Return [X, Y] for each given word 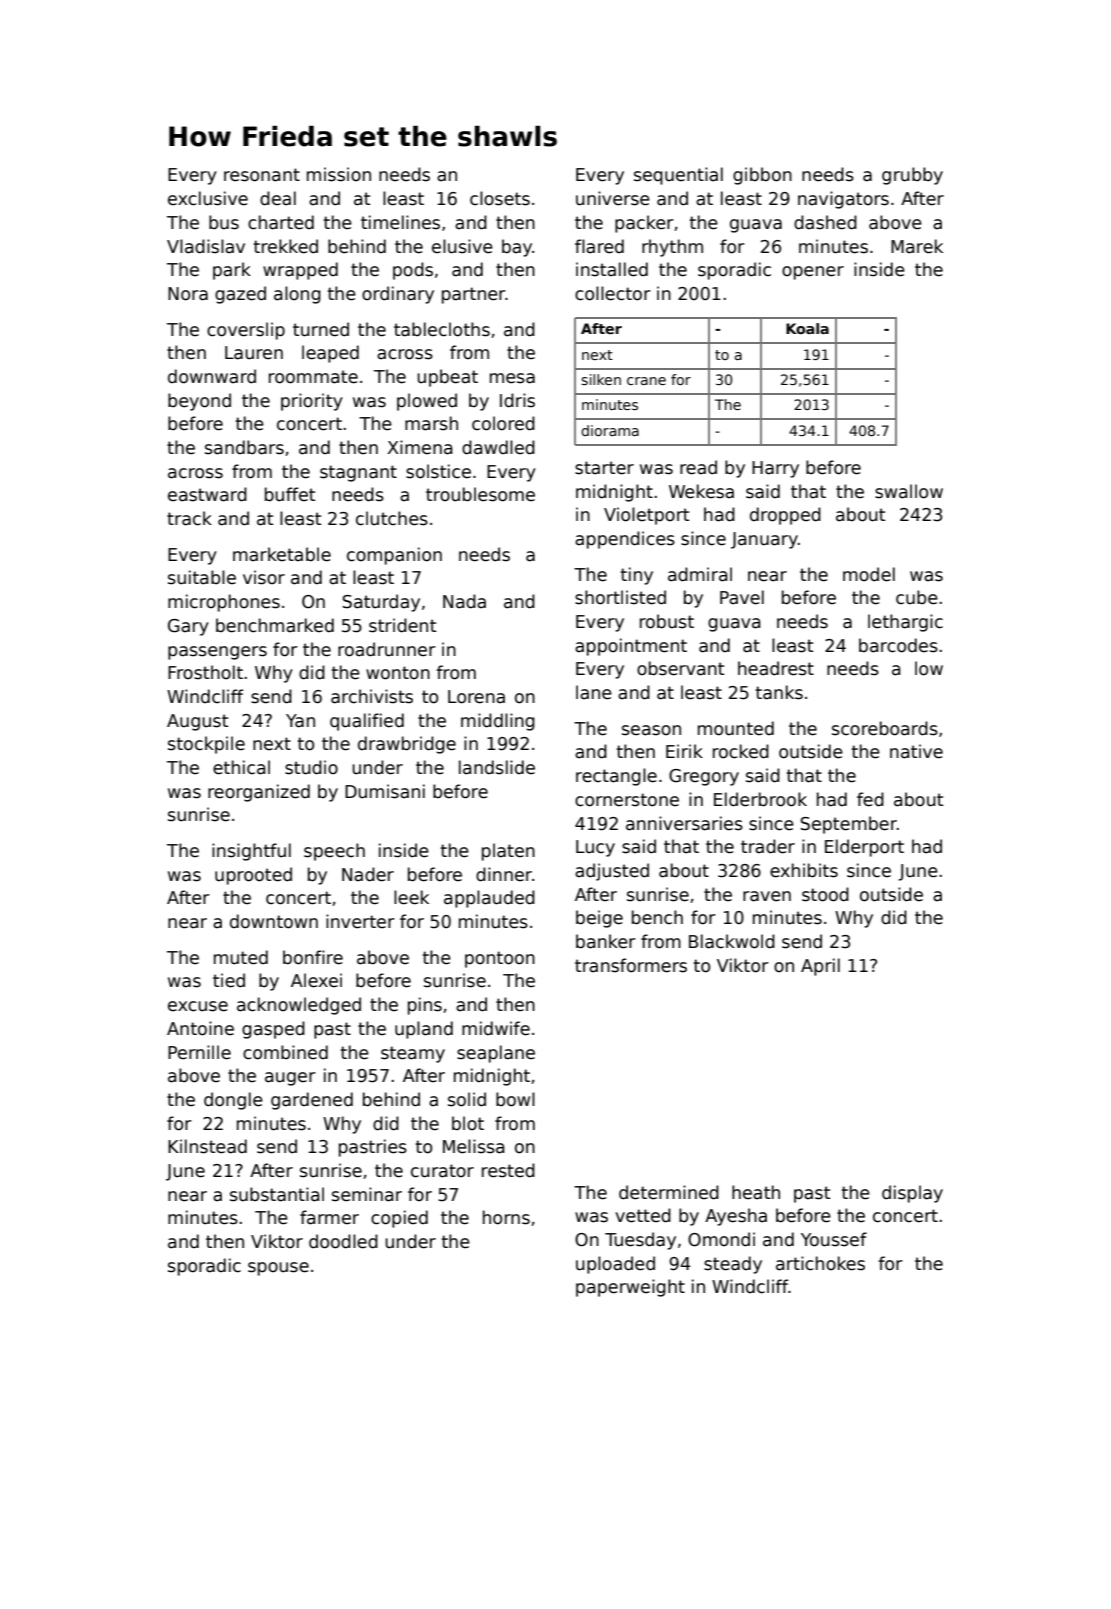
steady [733, 1265]
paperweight [630, 1288]
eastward [207, 494]
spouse [278, 1269]
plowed [427, 402]
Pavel [742, 597]
